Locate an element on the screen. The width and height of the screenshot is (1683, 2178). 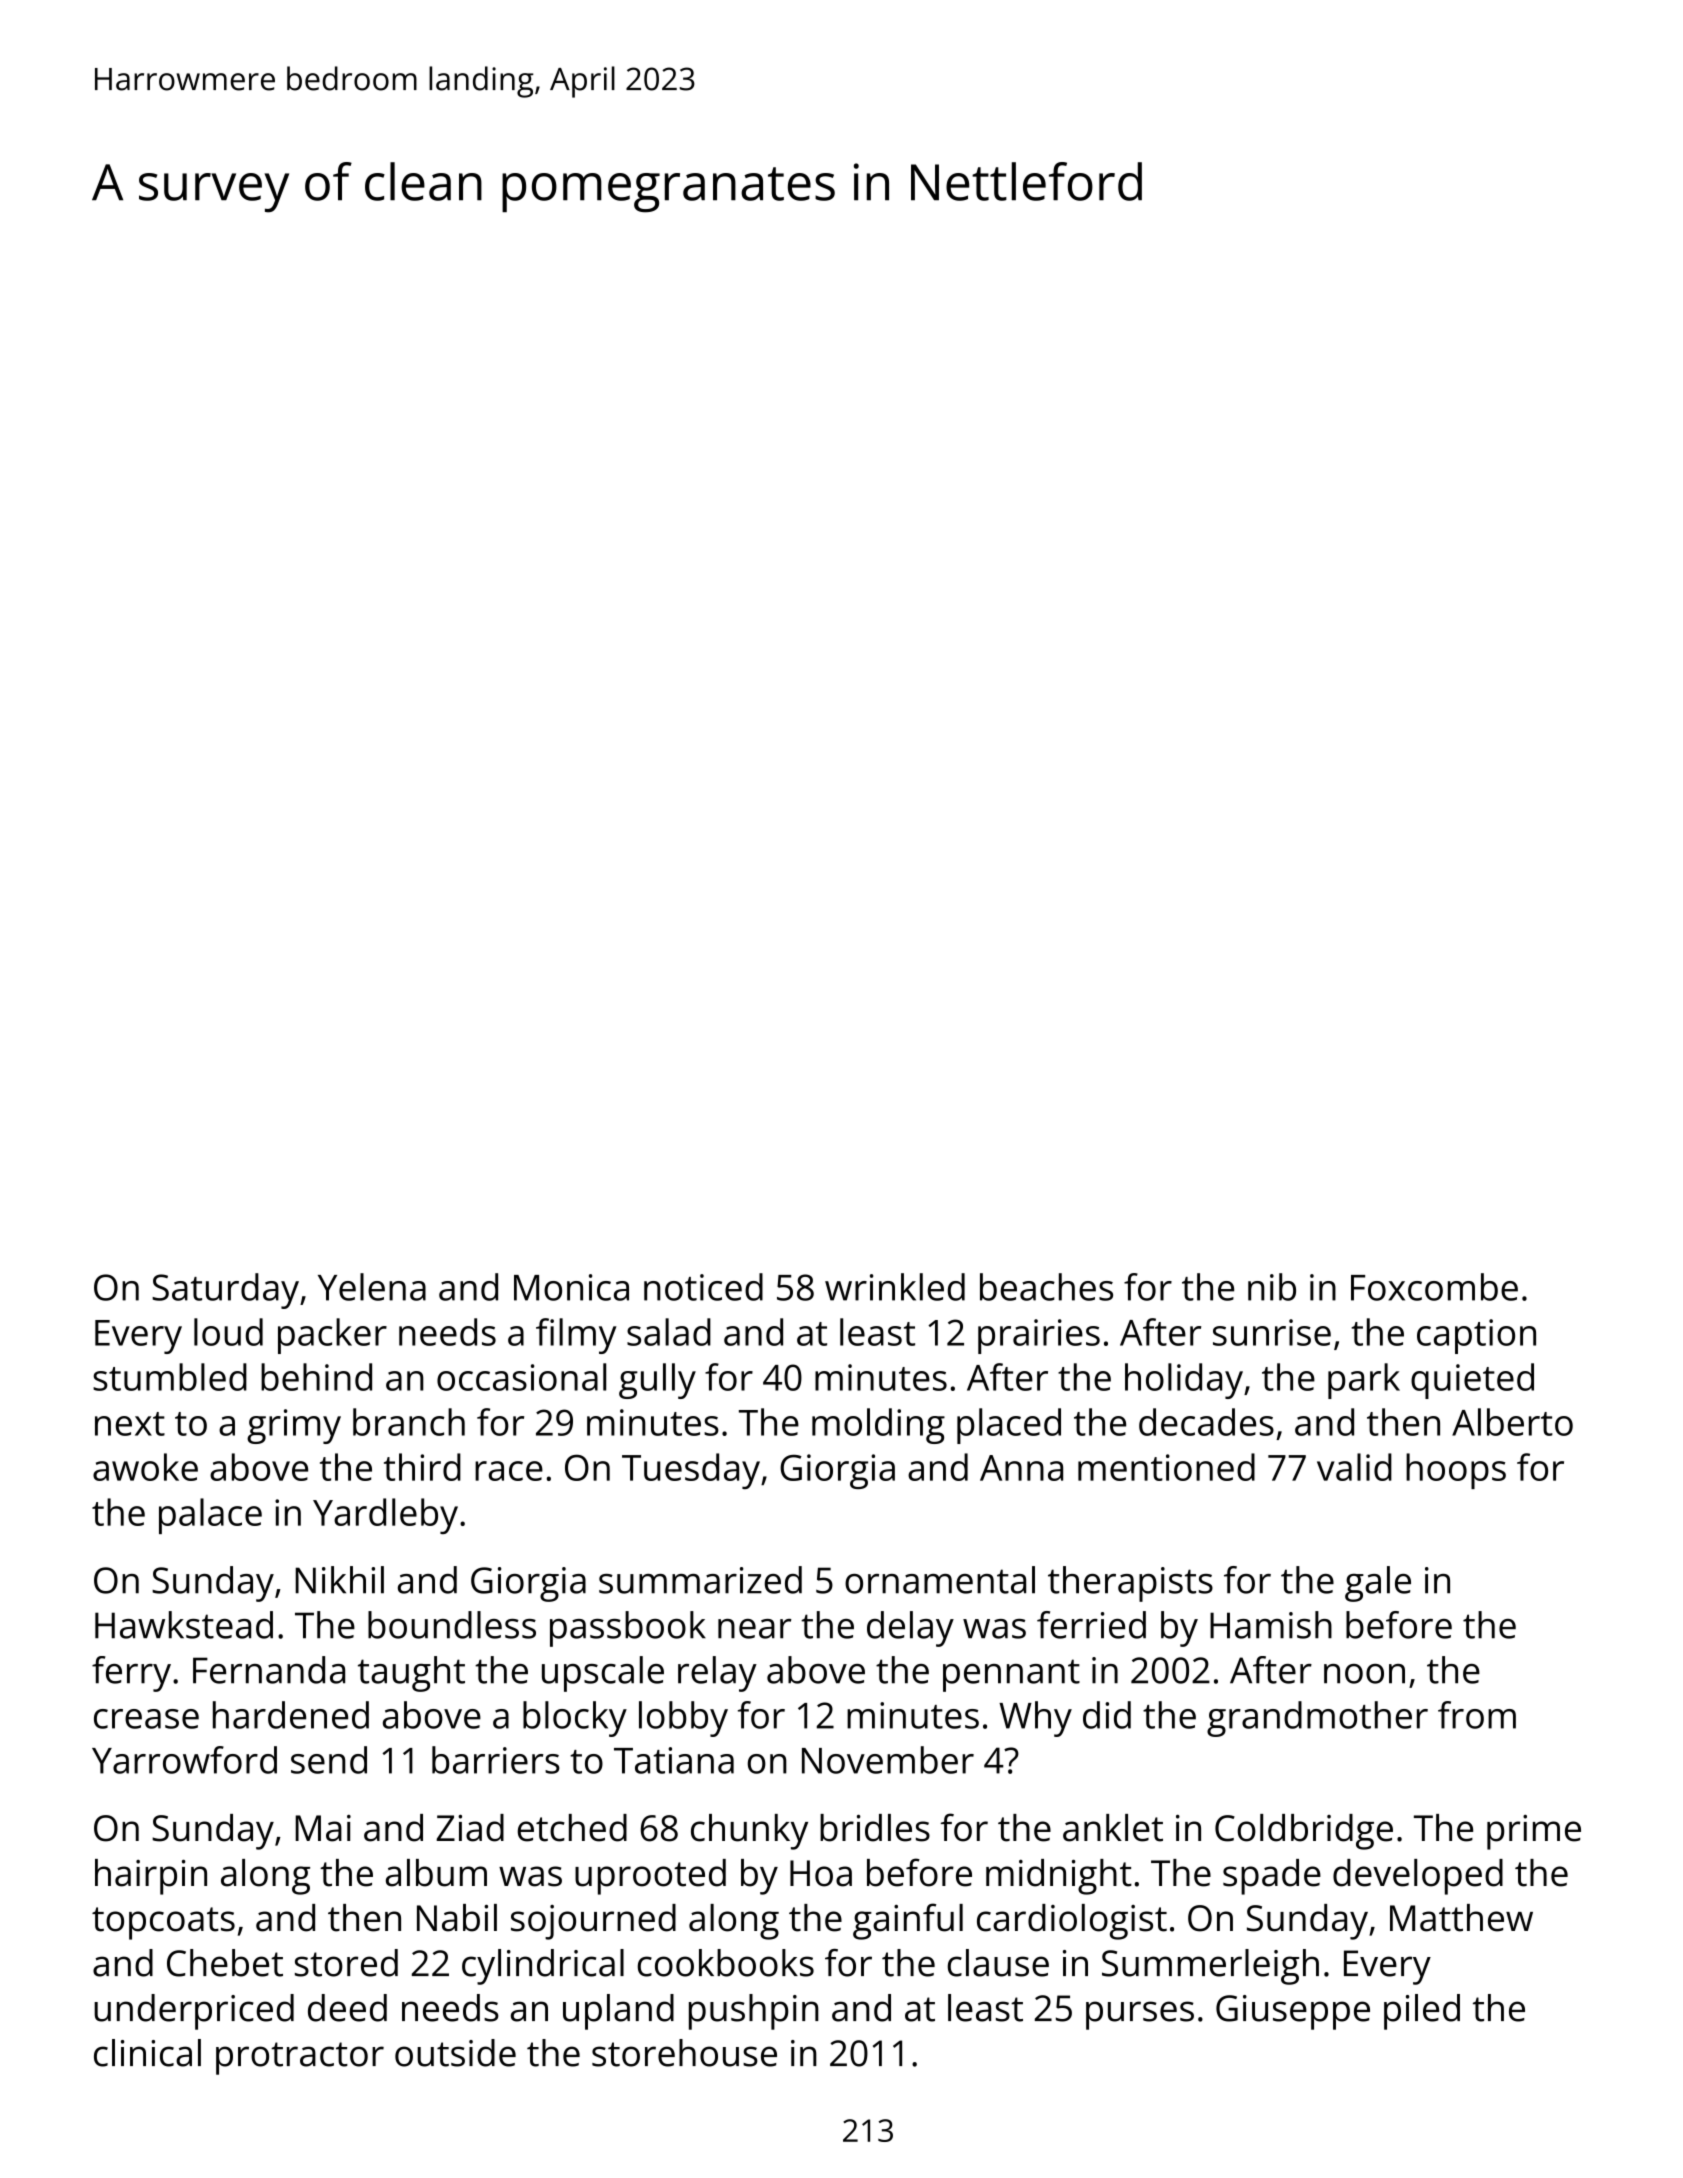
awoke is located at coordinates (145, 1467).
